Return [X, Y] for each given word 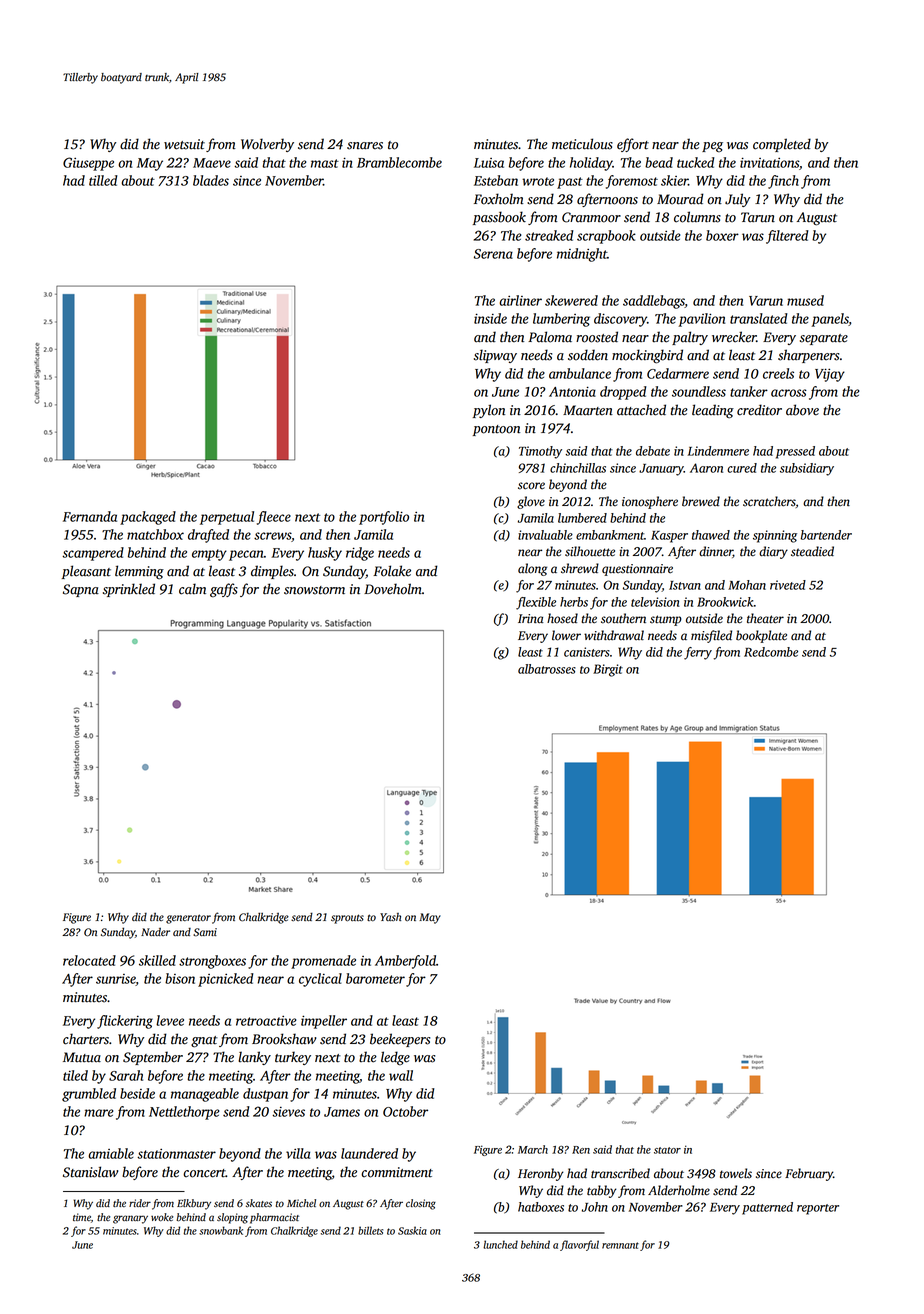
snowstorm [314, 590]
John [595, 1207]
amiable [111, 1153]
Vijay [830, 375]
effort [633, 145]
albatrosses [547, 669]
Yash [390, 917]
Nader [155, 932]
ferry [698, 653]
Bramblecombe [399, 162]
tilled [103, 180]
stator [667, 1150]
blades [211, 180]
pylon [489, 411]
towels [736, 1173]
